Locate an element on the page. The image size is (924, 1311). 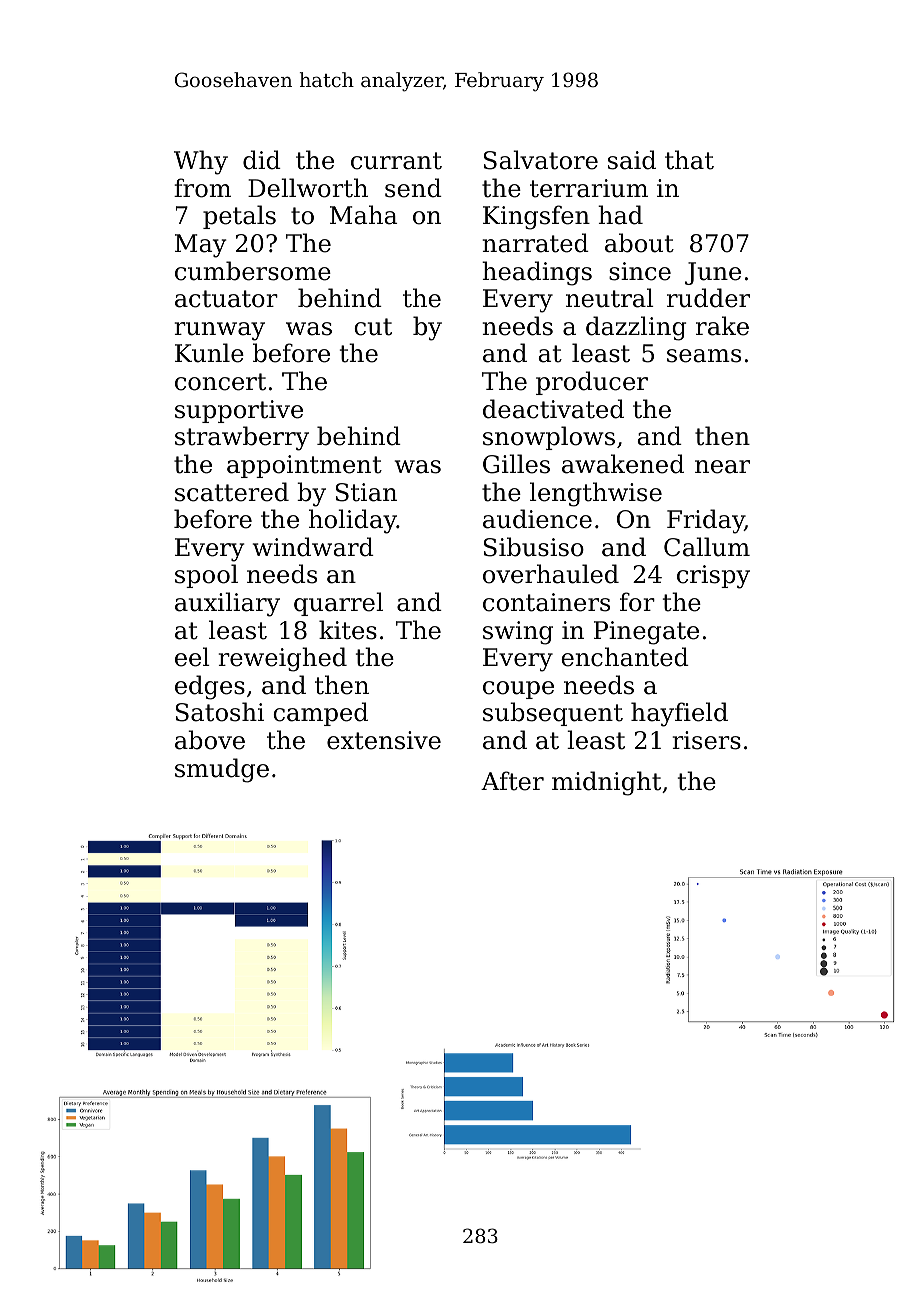
cumbersome is located at coordinates (253, 271).
